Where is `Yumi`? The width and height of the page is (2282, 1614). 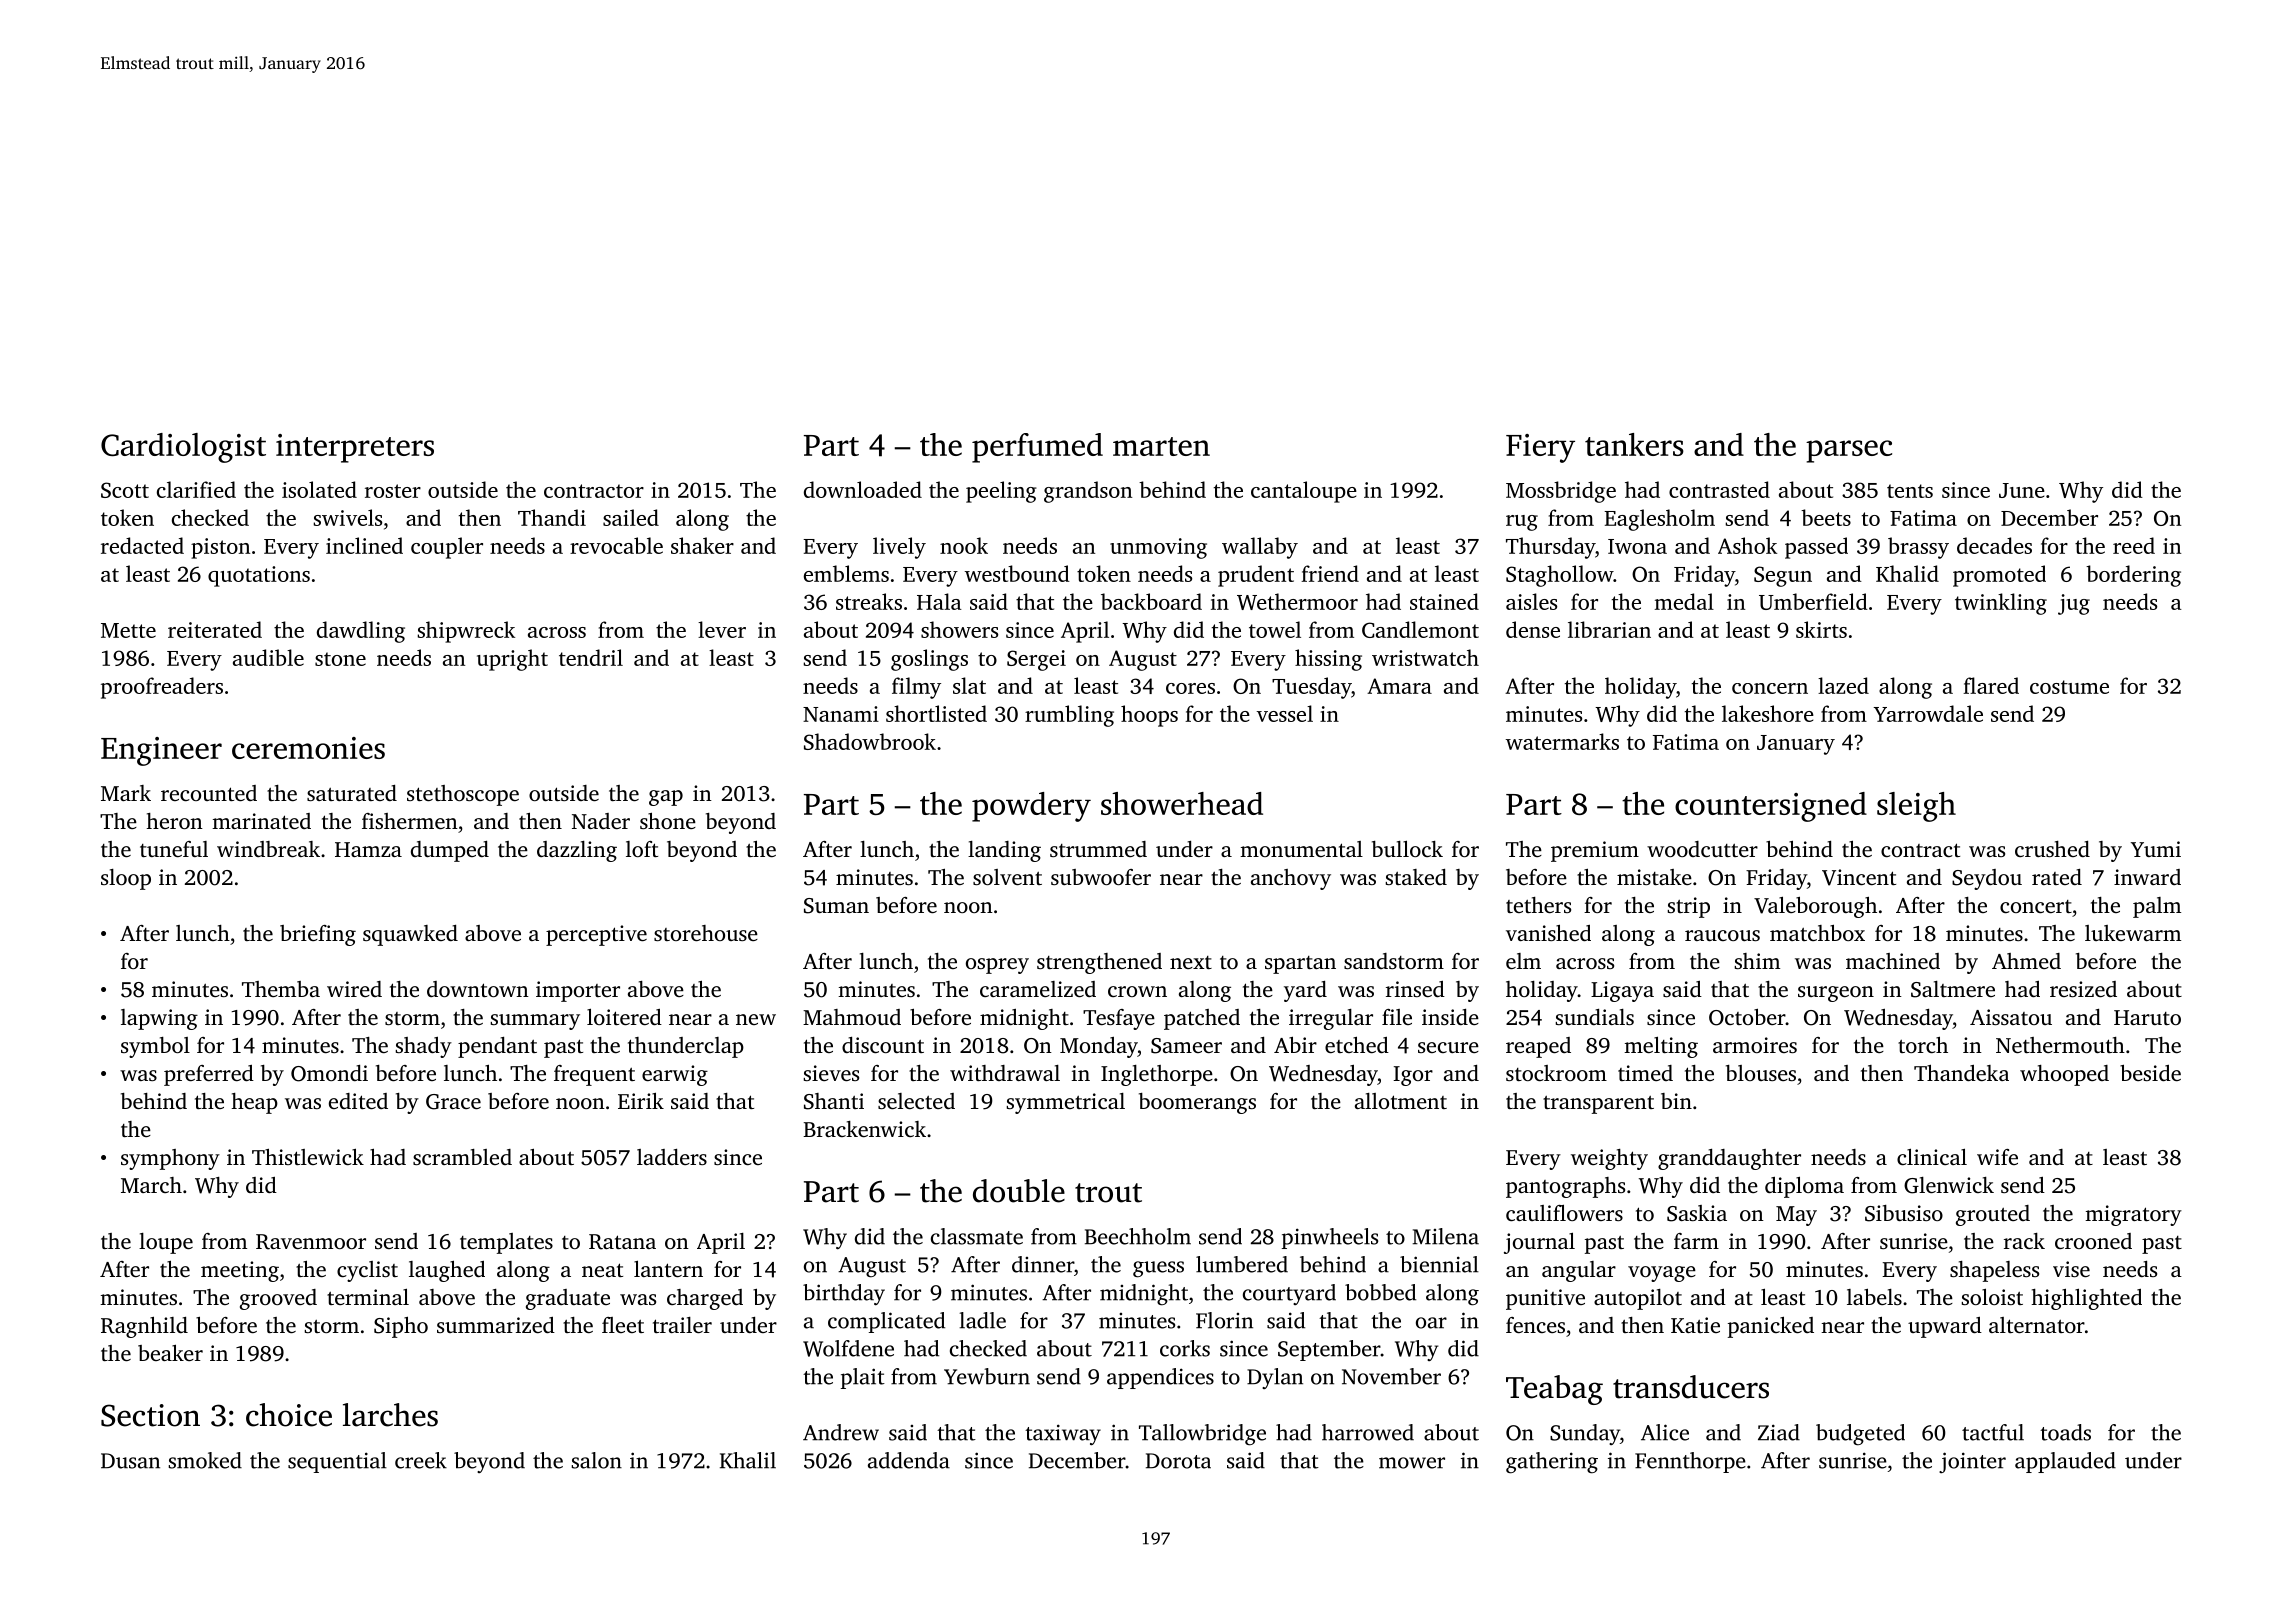 Yumi is located at coordinates (2156, 849).
